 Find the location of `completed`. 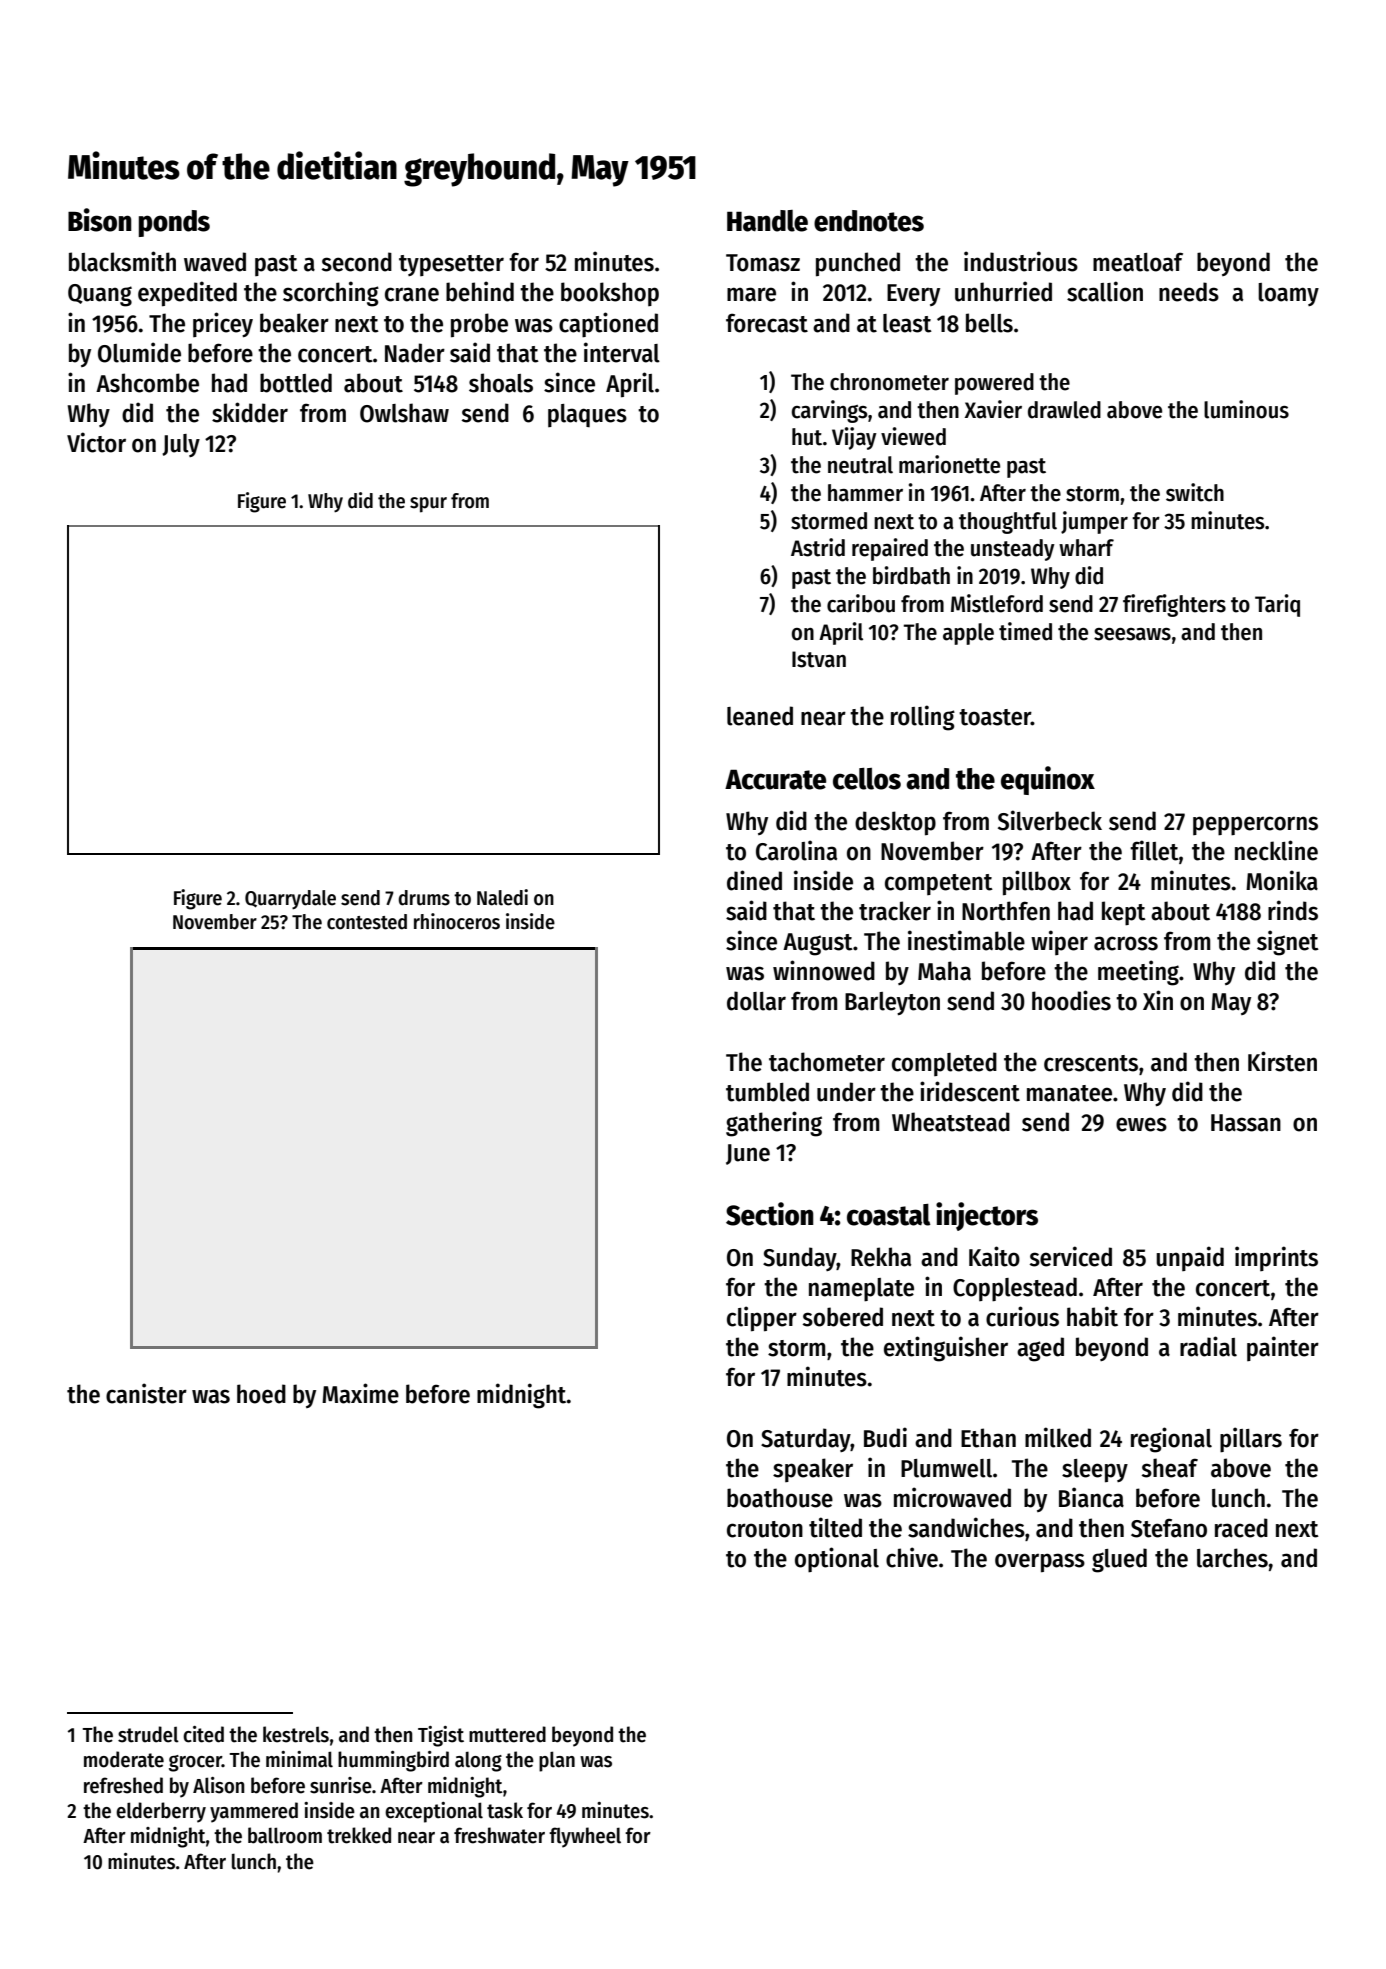

completed is located at coordinates (944, 1064).
